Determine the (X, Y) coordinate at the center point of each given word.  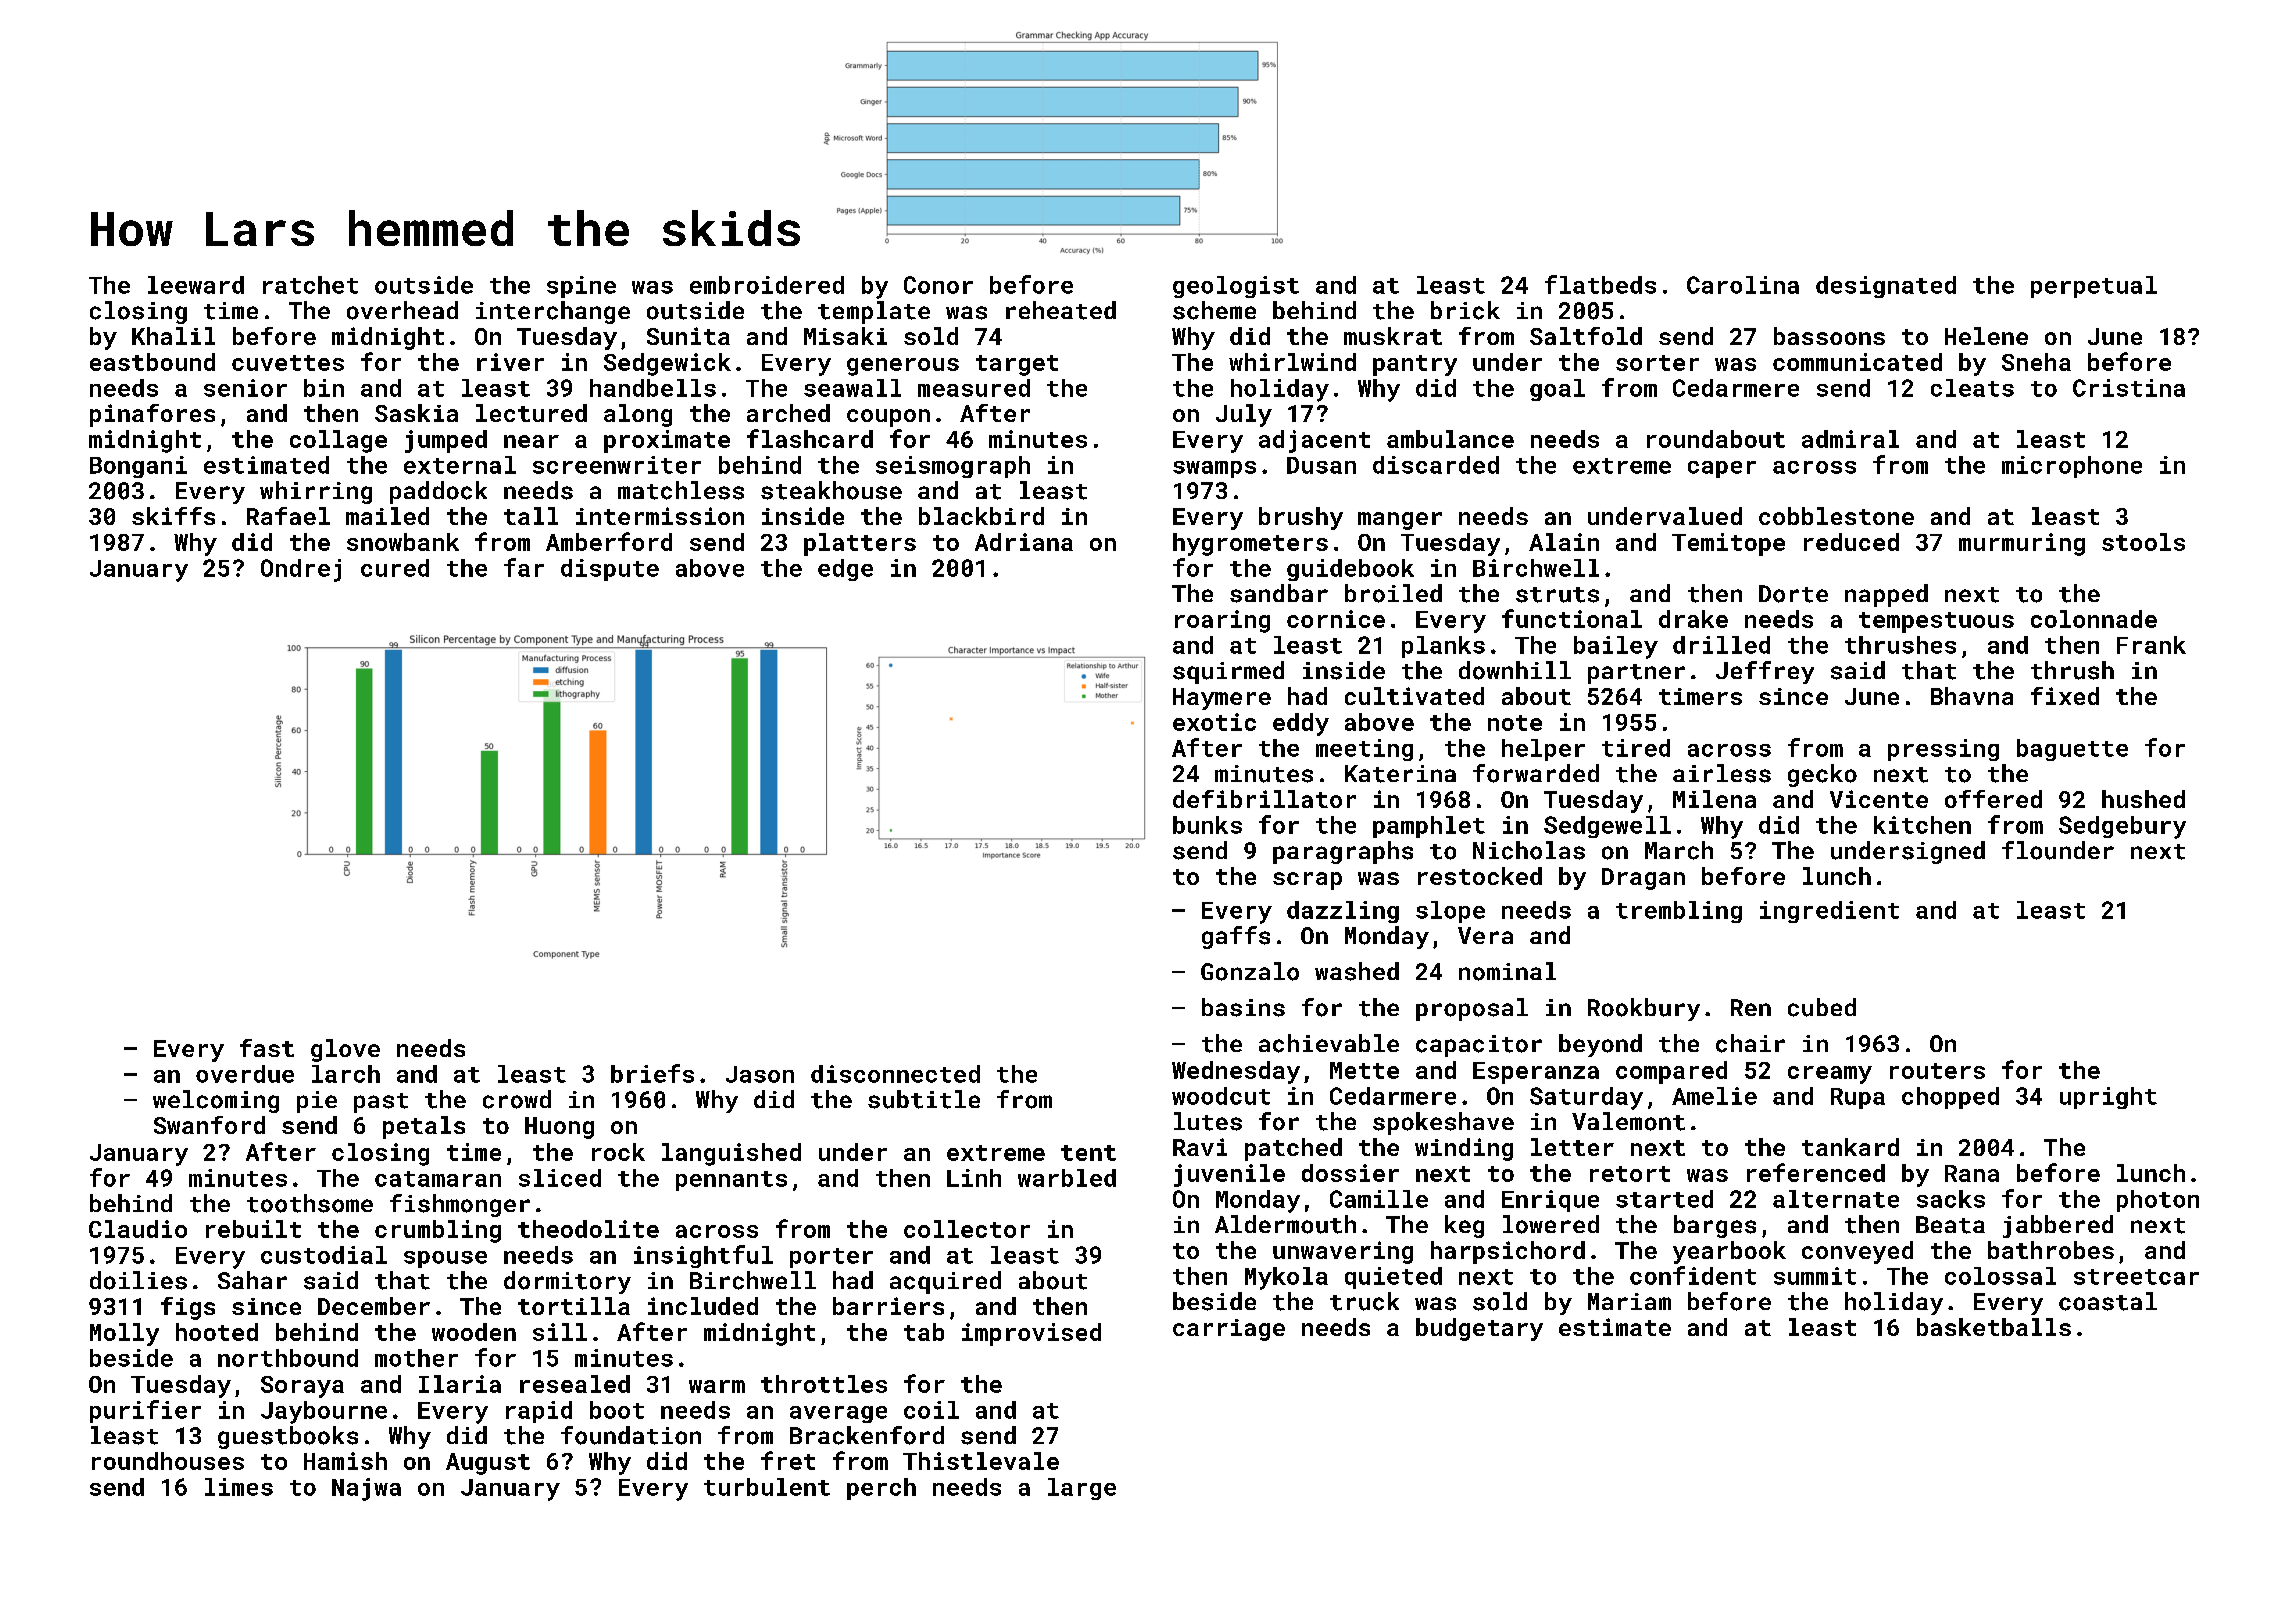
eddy (1301, 724)
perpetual (2094, 287)
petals (424, 1127)
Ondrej (301, 570)
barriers (888, 1306)
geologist (1236, 287)
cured (395, 568)
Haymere (1222, 699)
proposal (1472, 1009)
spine (581, 287)
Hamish (345, 1461)
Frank (2151, 645)
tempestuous (1936, 622)
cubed (1822, 1007)
